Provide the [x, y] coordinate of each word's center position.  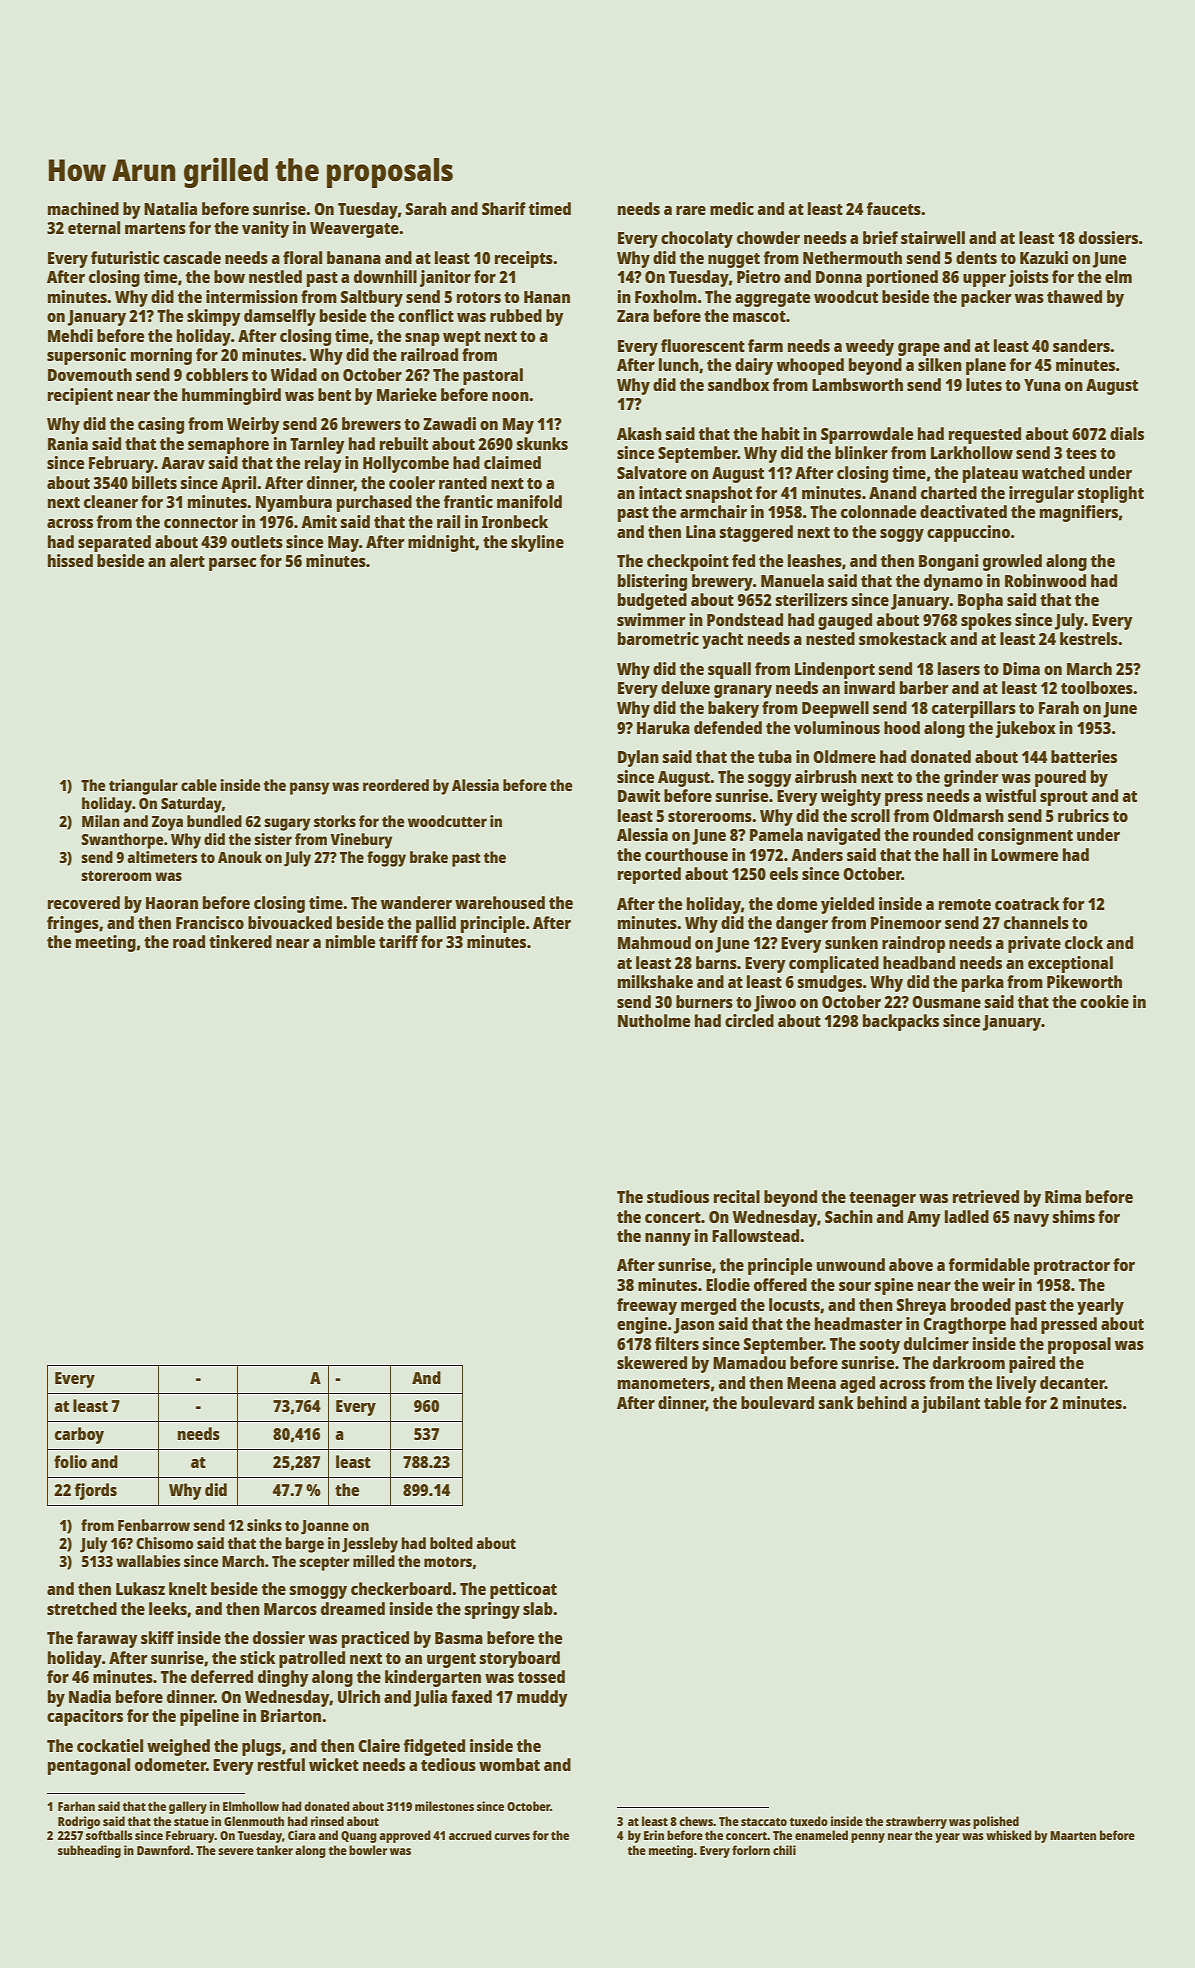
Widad [294, 374]
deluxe [685, 687]
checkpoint [688, 562]
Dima [1021, 668]
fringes [73, 924]
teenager [882, 1199]
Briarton [291, 1715]
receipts [524, 259]
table [1002, 1402]
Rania [68, 443]
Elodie [728, 1284]
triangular [143, 787]
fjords [96, 1491]
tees [1081, 453]
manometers [664, 1383]
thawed [1074, 296]
